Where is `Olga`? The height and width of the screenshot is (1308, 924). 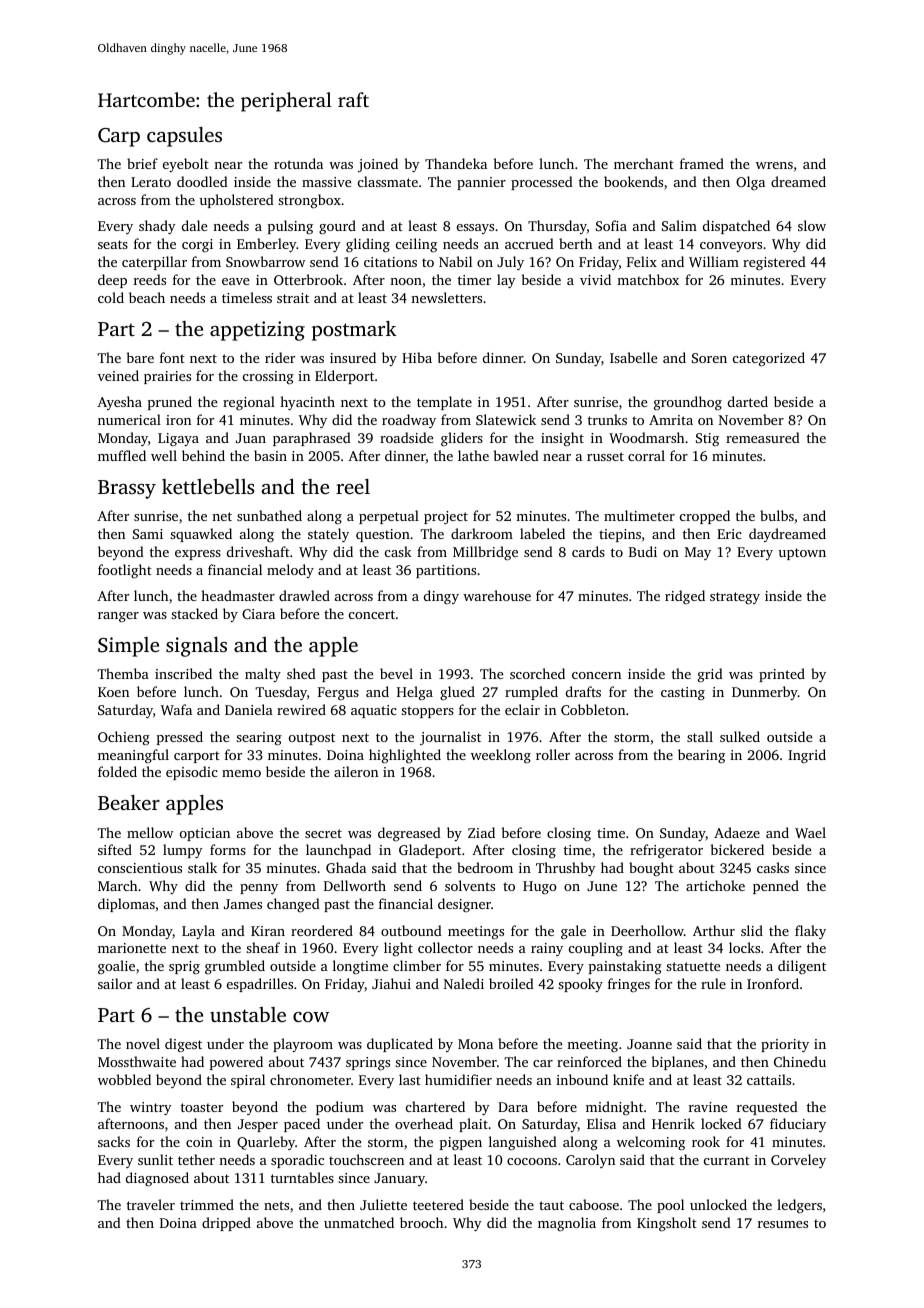
Olga is located at coordinates (750, 183).
